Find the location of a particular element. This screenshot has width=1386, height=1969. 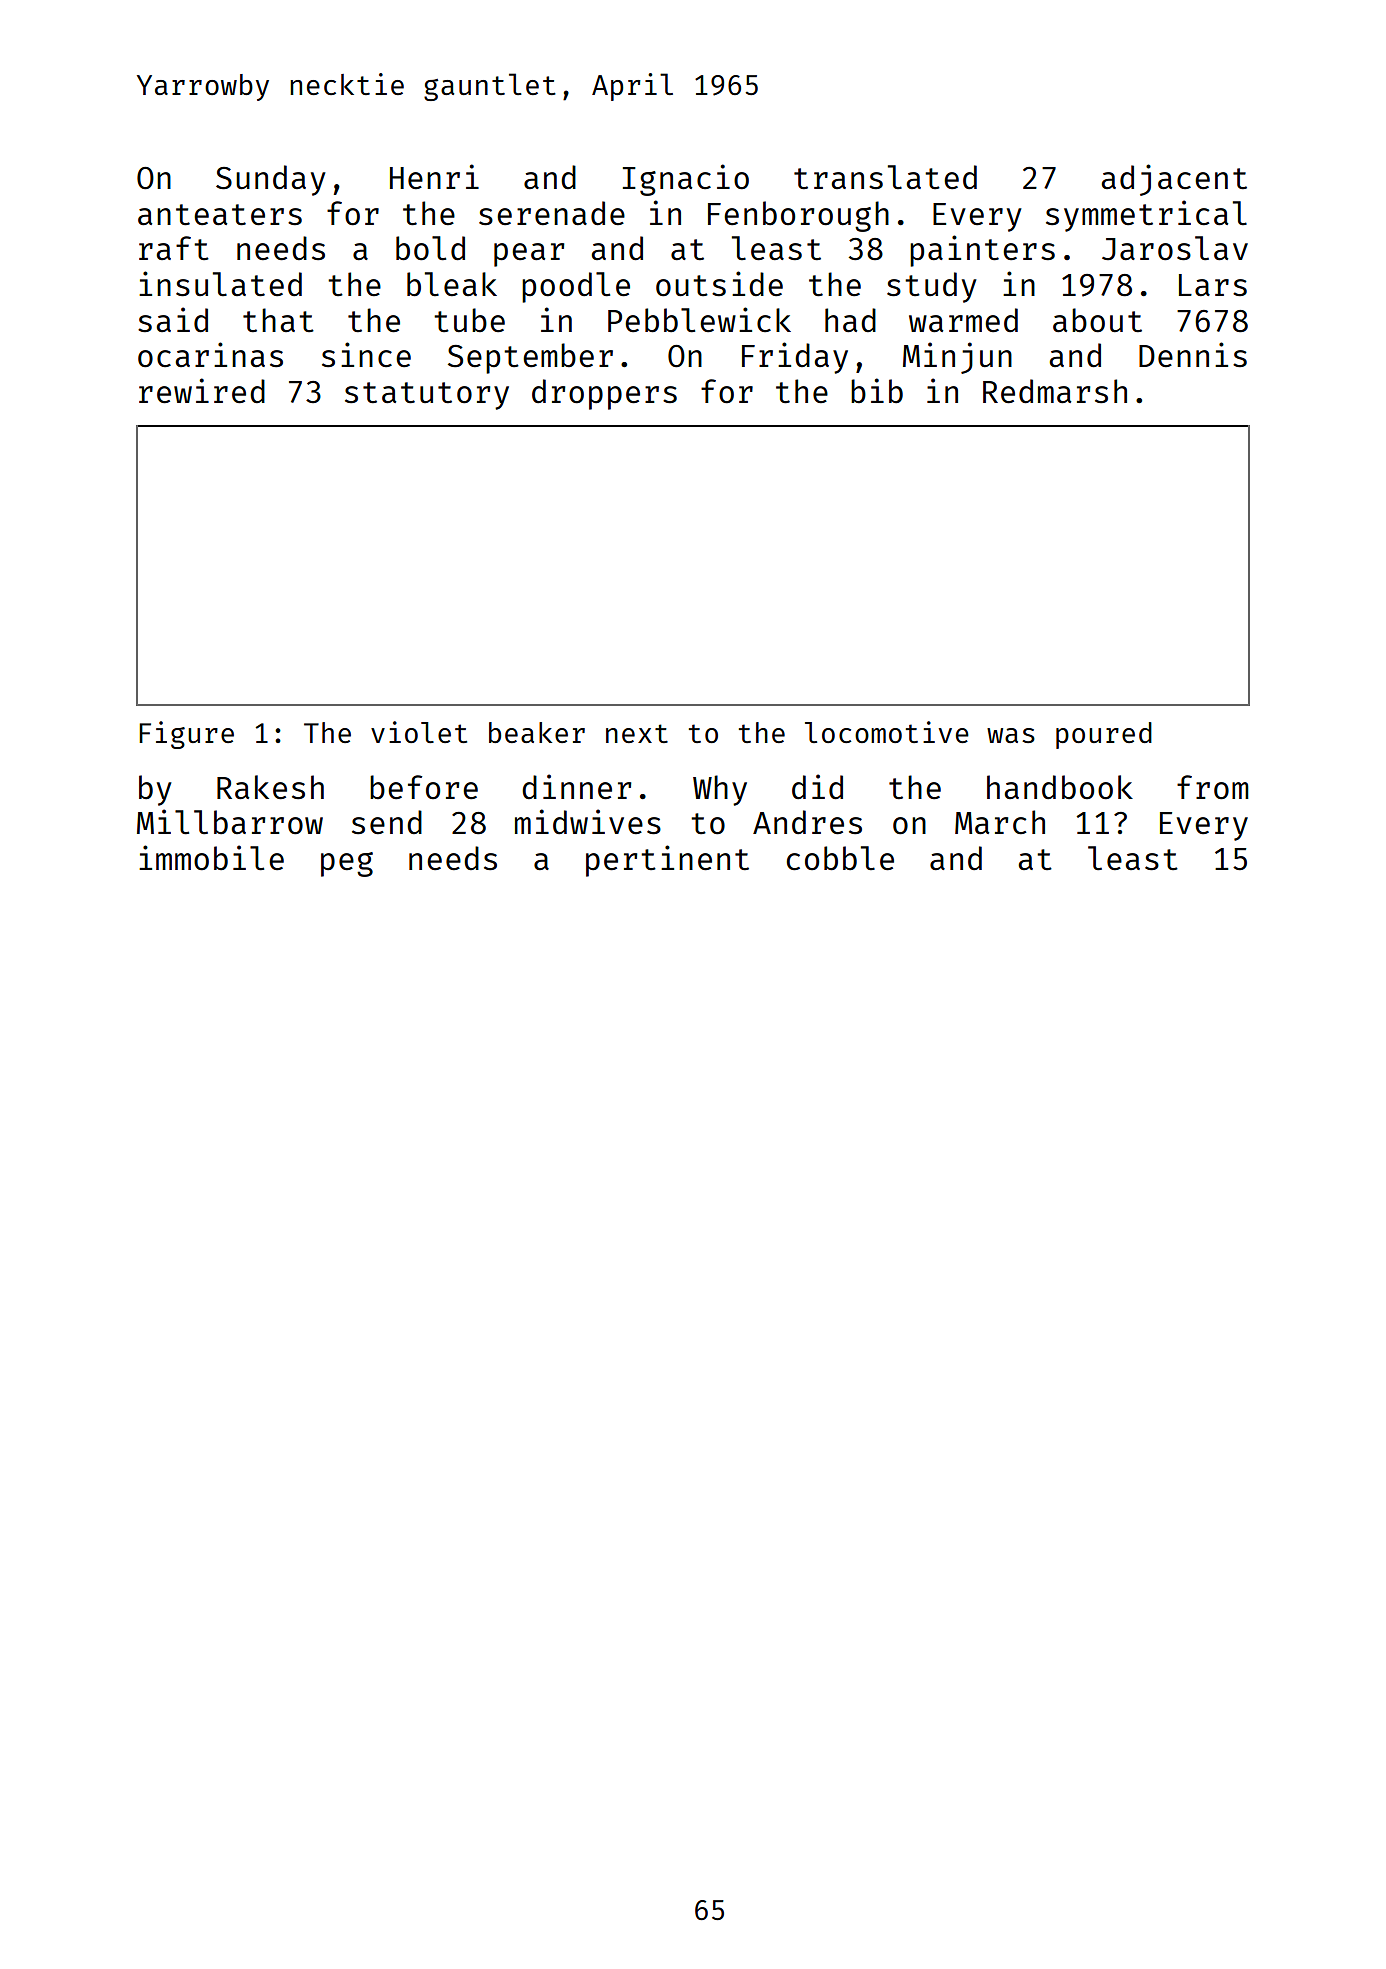

Redmarsh is located at coordinates (1055, 391).
